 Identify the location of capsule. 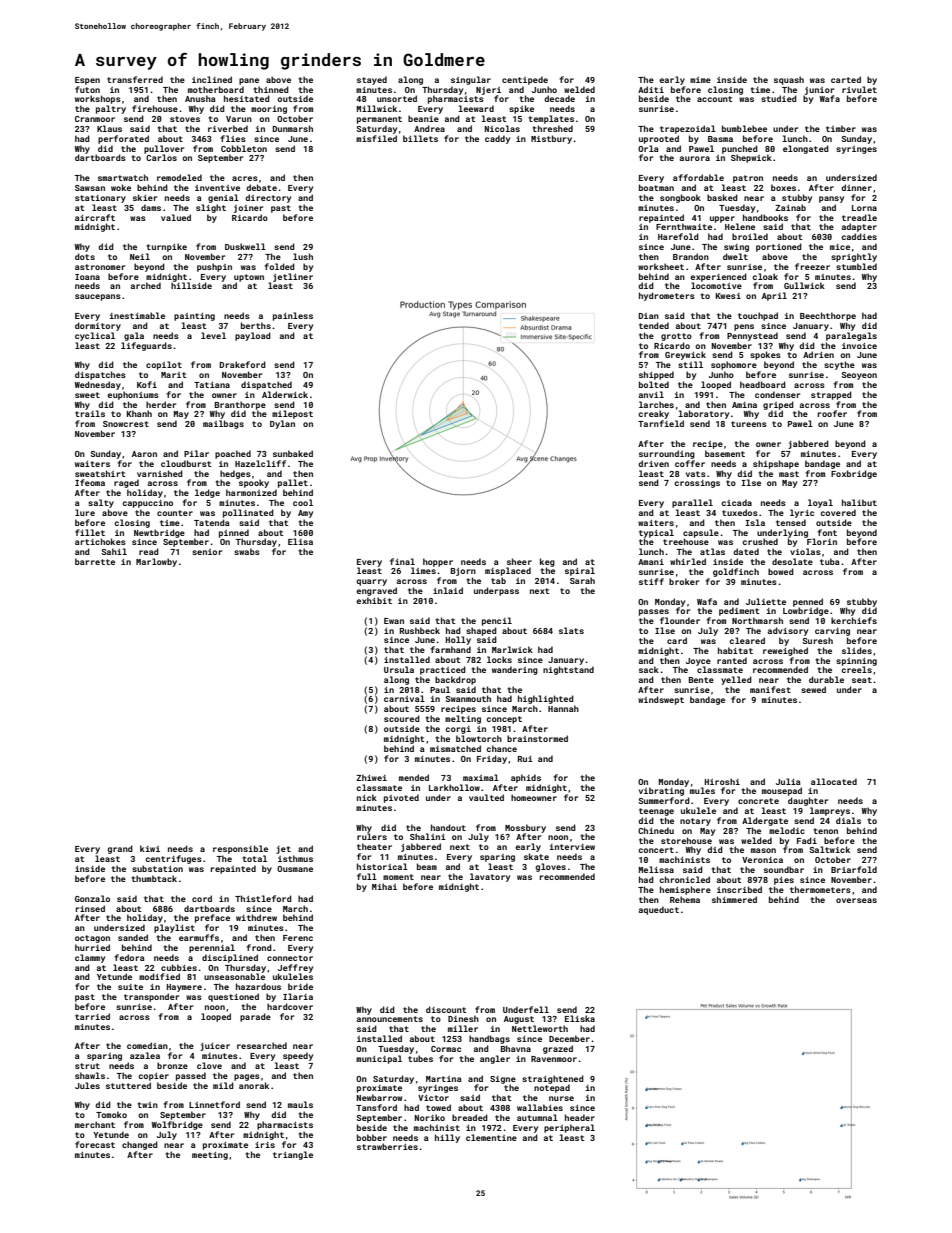
(701, 533).
